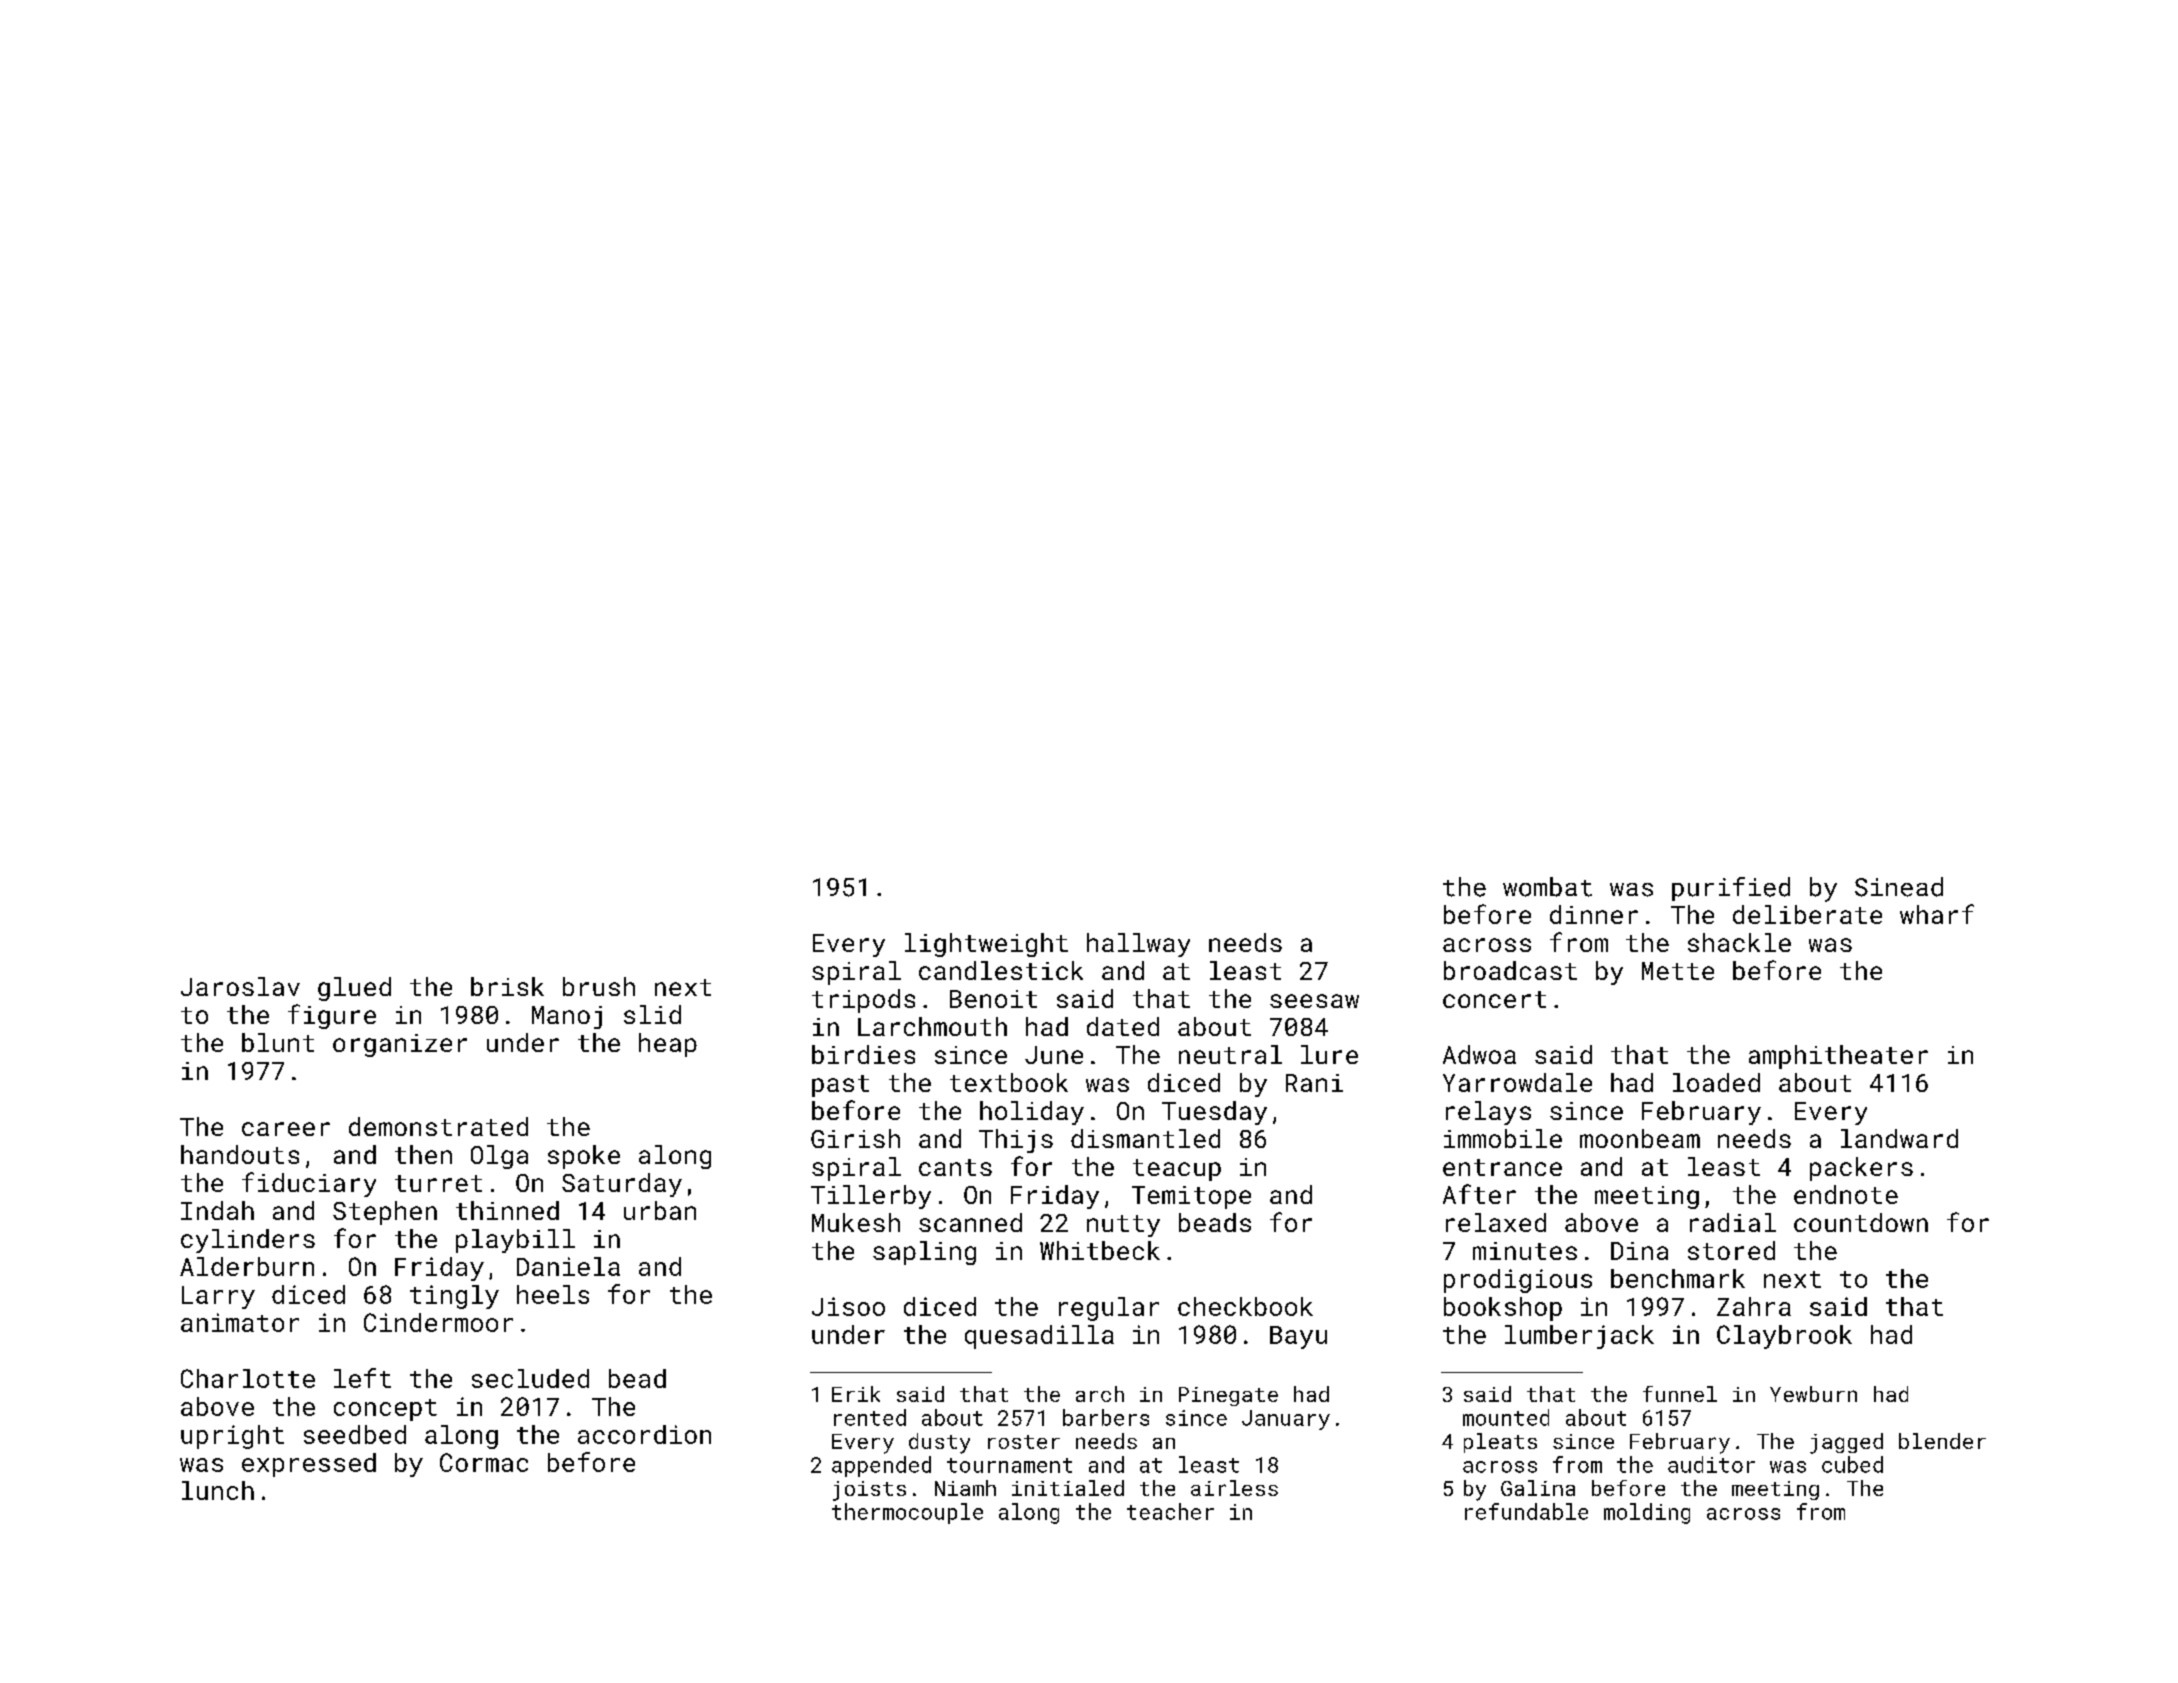 The image size is (2178, 1683). I want to click on Claybrook, so click(1784, 1337).
